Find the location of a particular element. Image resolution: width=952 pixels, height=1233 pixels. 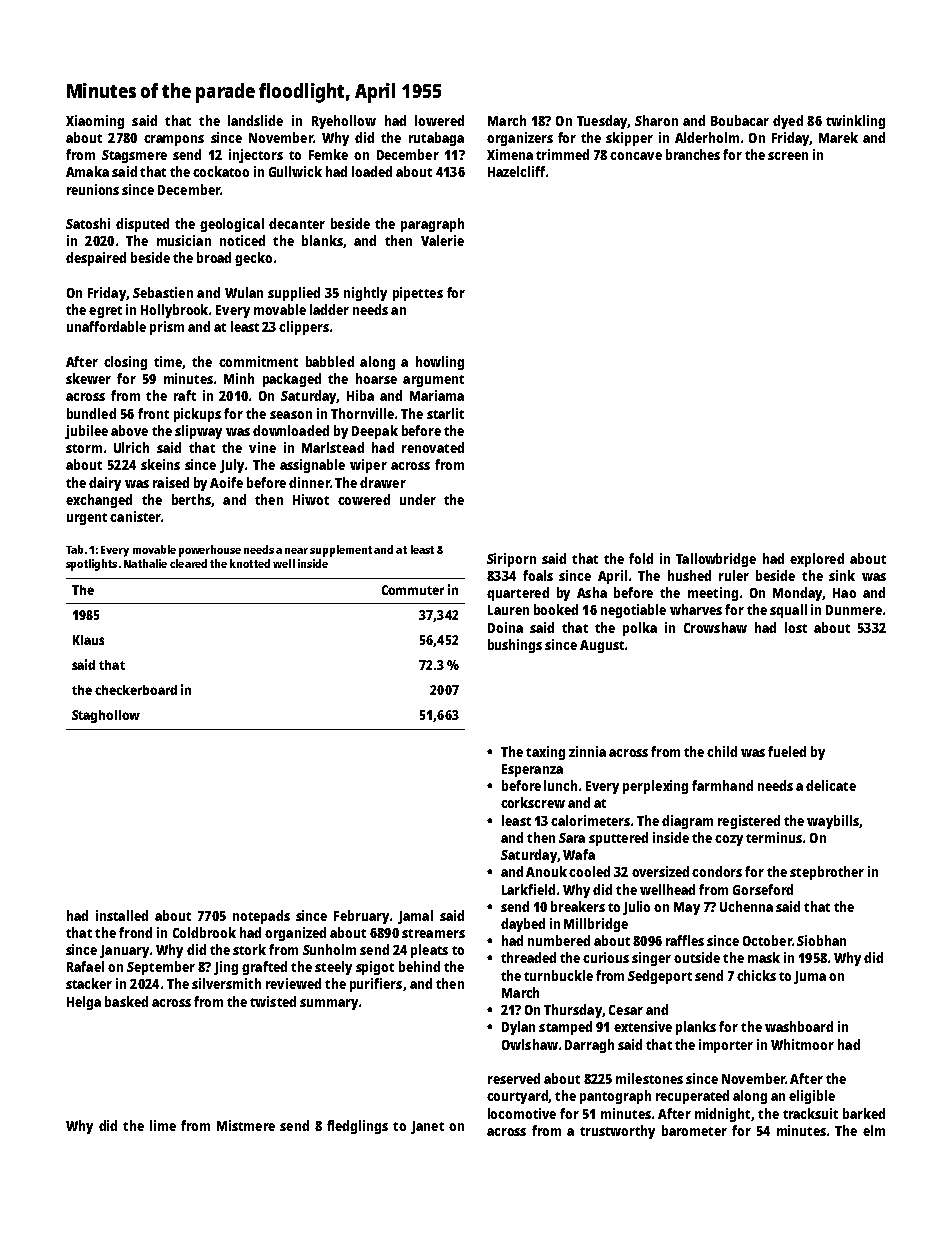

hoarse is located at coordinates (376, 378).
